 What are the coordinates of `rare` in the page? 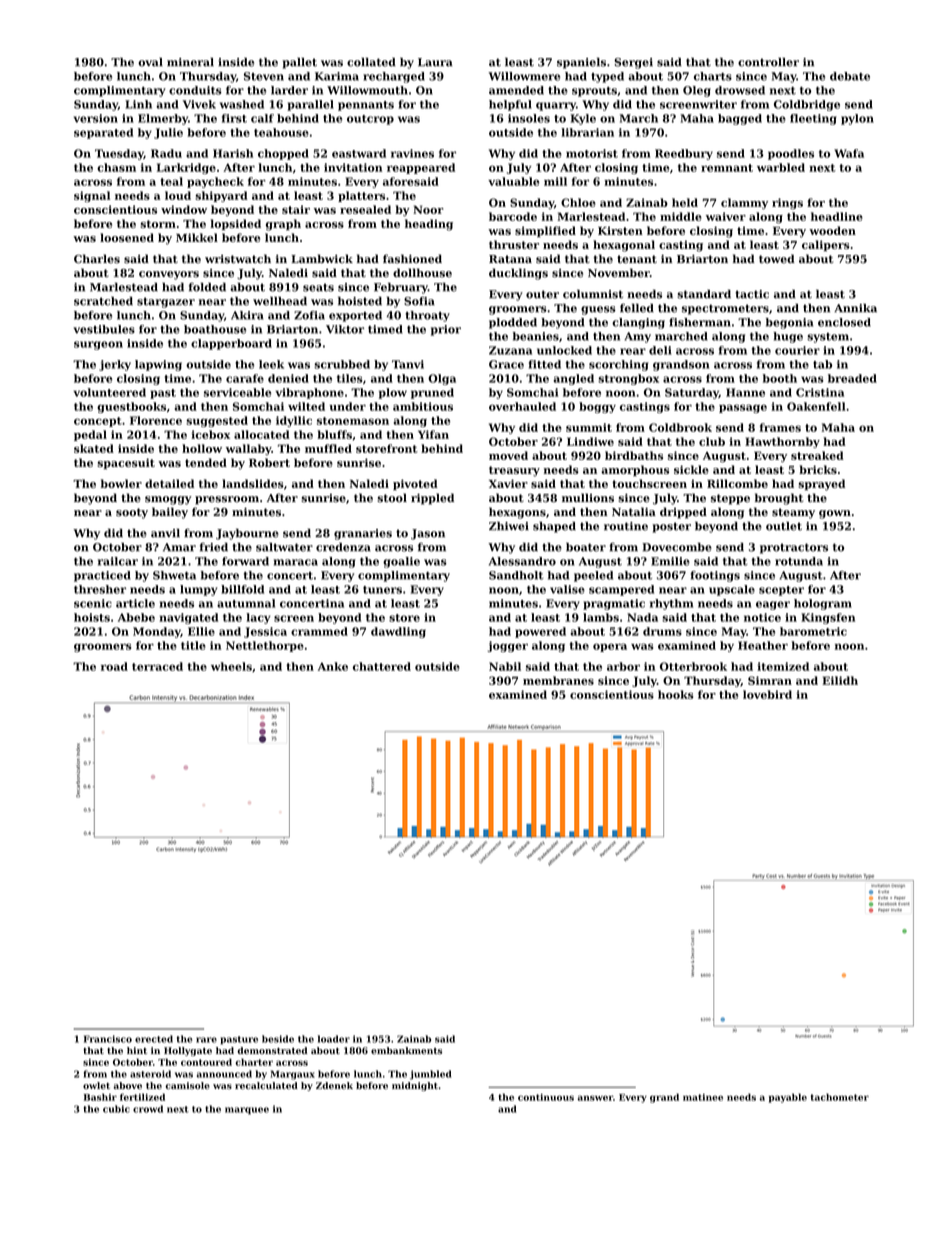 It's located at (206, 1040).
